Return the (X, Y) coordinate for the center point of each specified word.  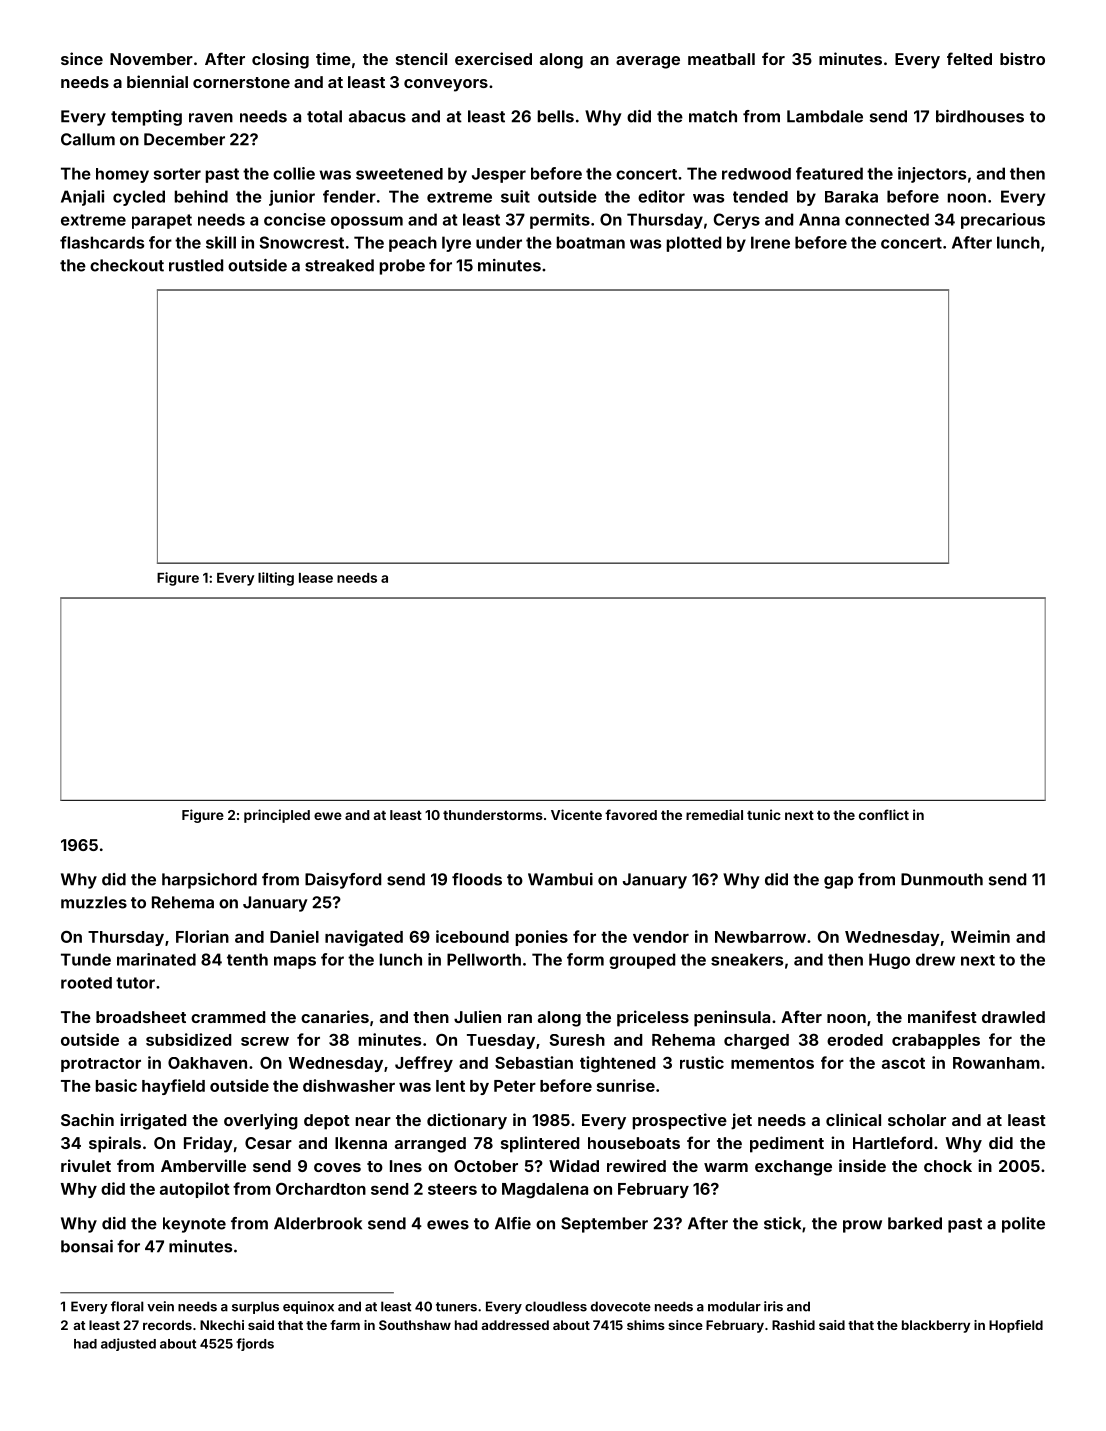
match (713, 116)
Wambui (560, 879)
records (167, 1325)
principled (277, 816)
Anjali (82, 198)
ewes (448, 1225)
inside (862, 1165)
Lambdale (825, 116)
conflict (884, 814)
